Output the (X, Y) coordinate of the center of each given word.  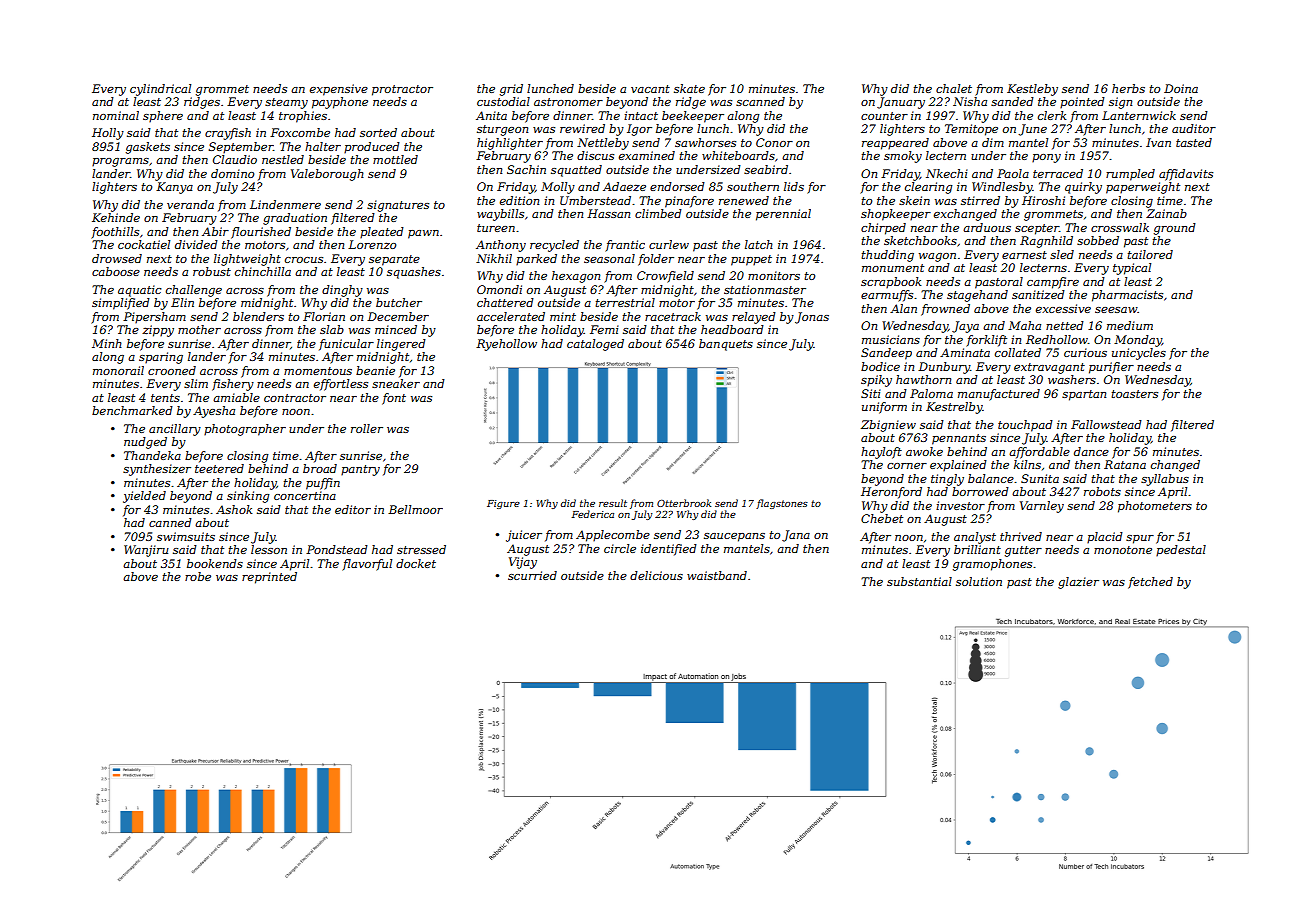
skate (689, 88)
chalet (954, 88)
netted (1065, 325)
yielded (144, 497)
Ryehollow (506, 345)
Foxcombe (300, 132)
